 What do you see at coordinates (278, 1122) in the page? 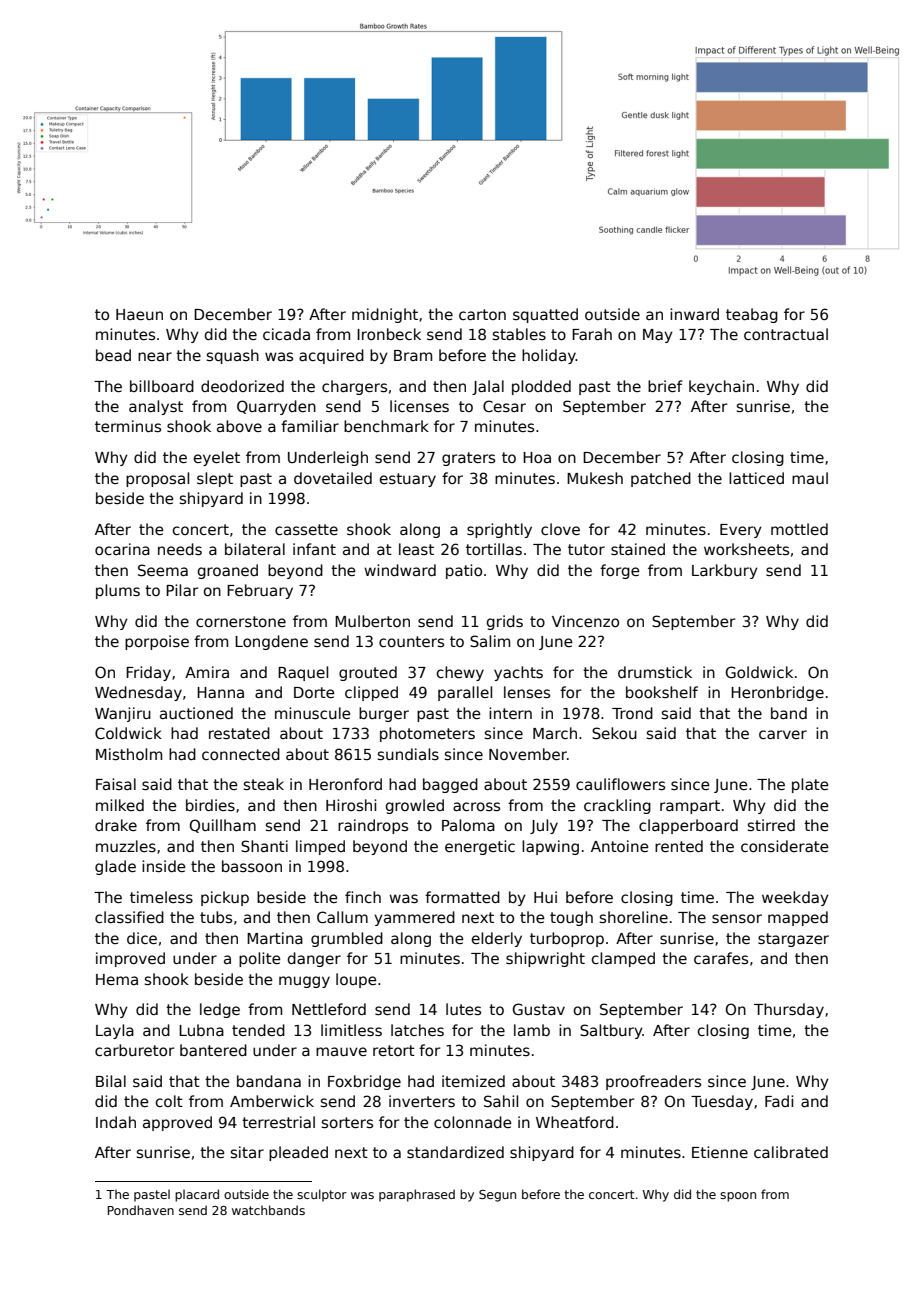
I see `terrestrial` at bounding box center [278, 1122].
